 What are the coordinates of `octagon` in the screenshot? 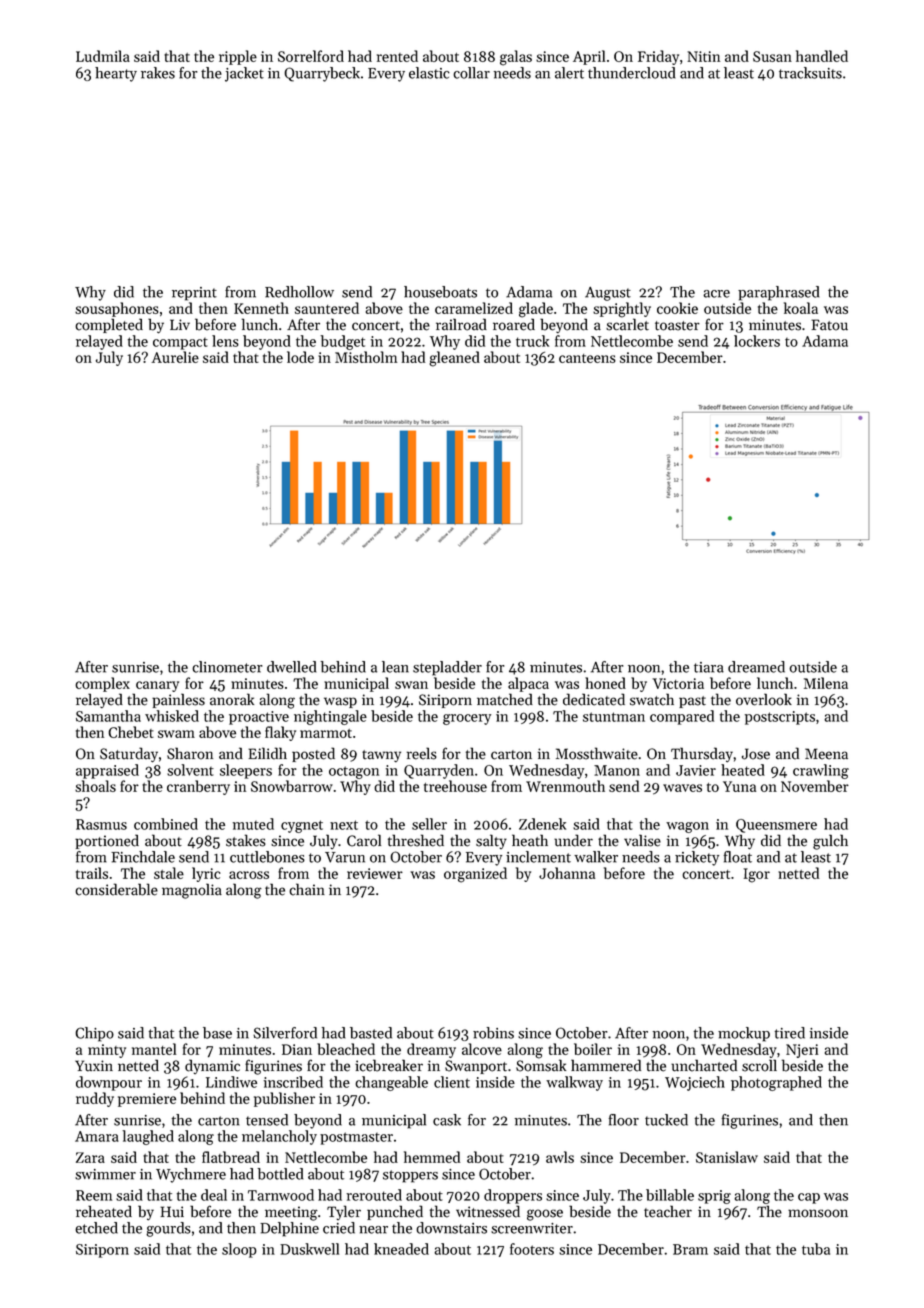 It's located at (354, 772).
